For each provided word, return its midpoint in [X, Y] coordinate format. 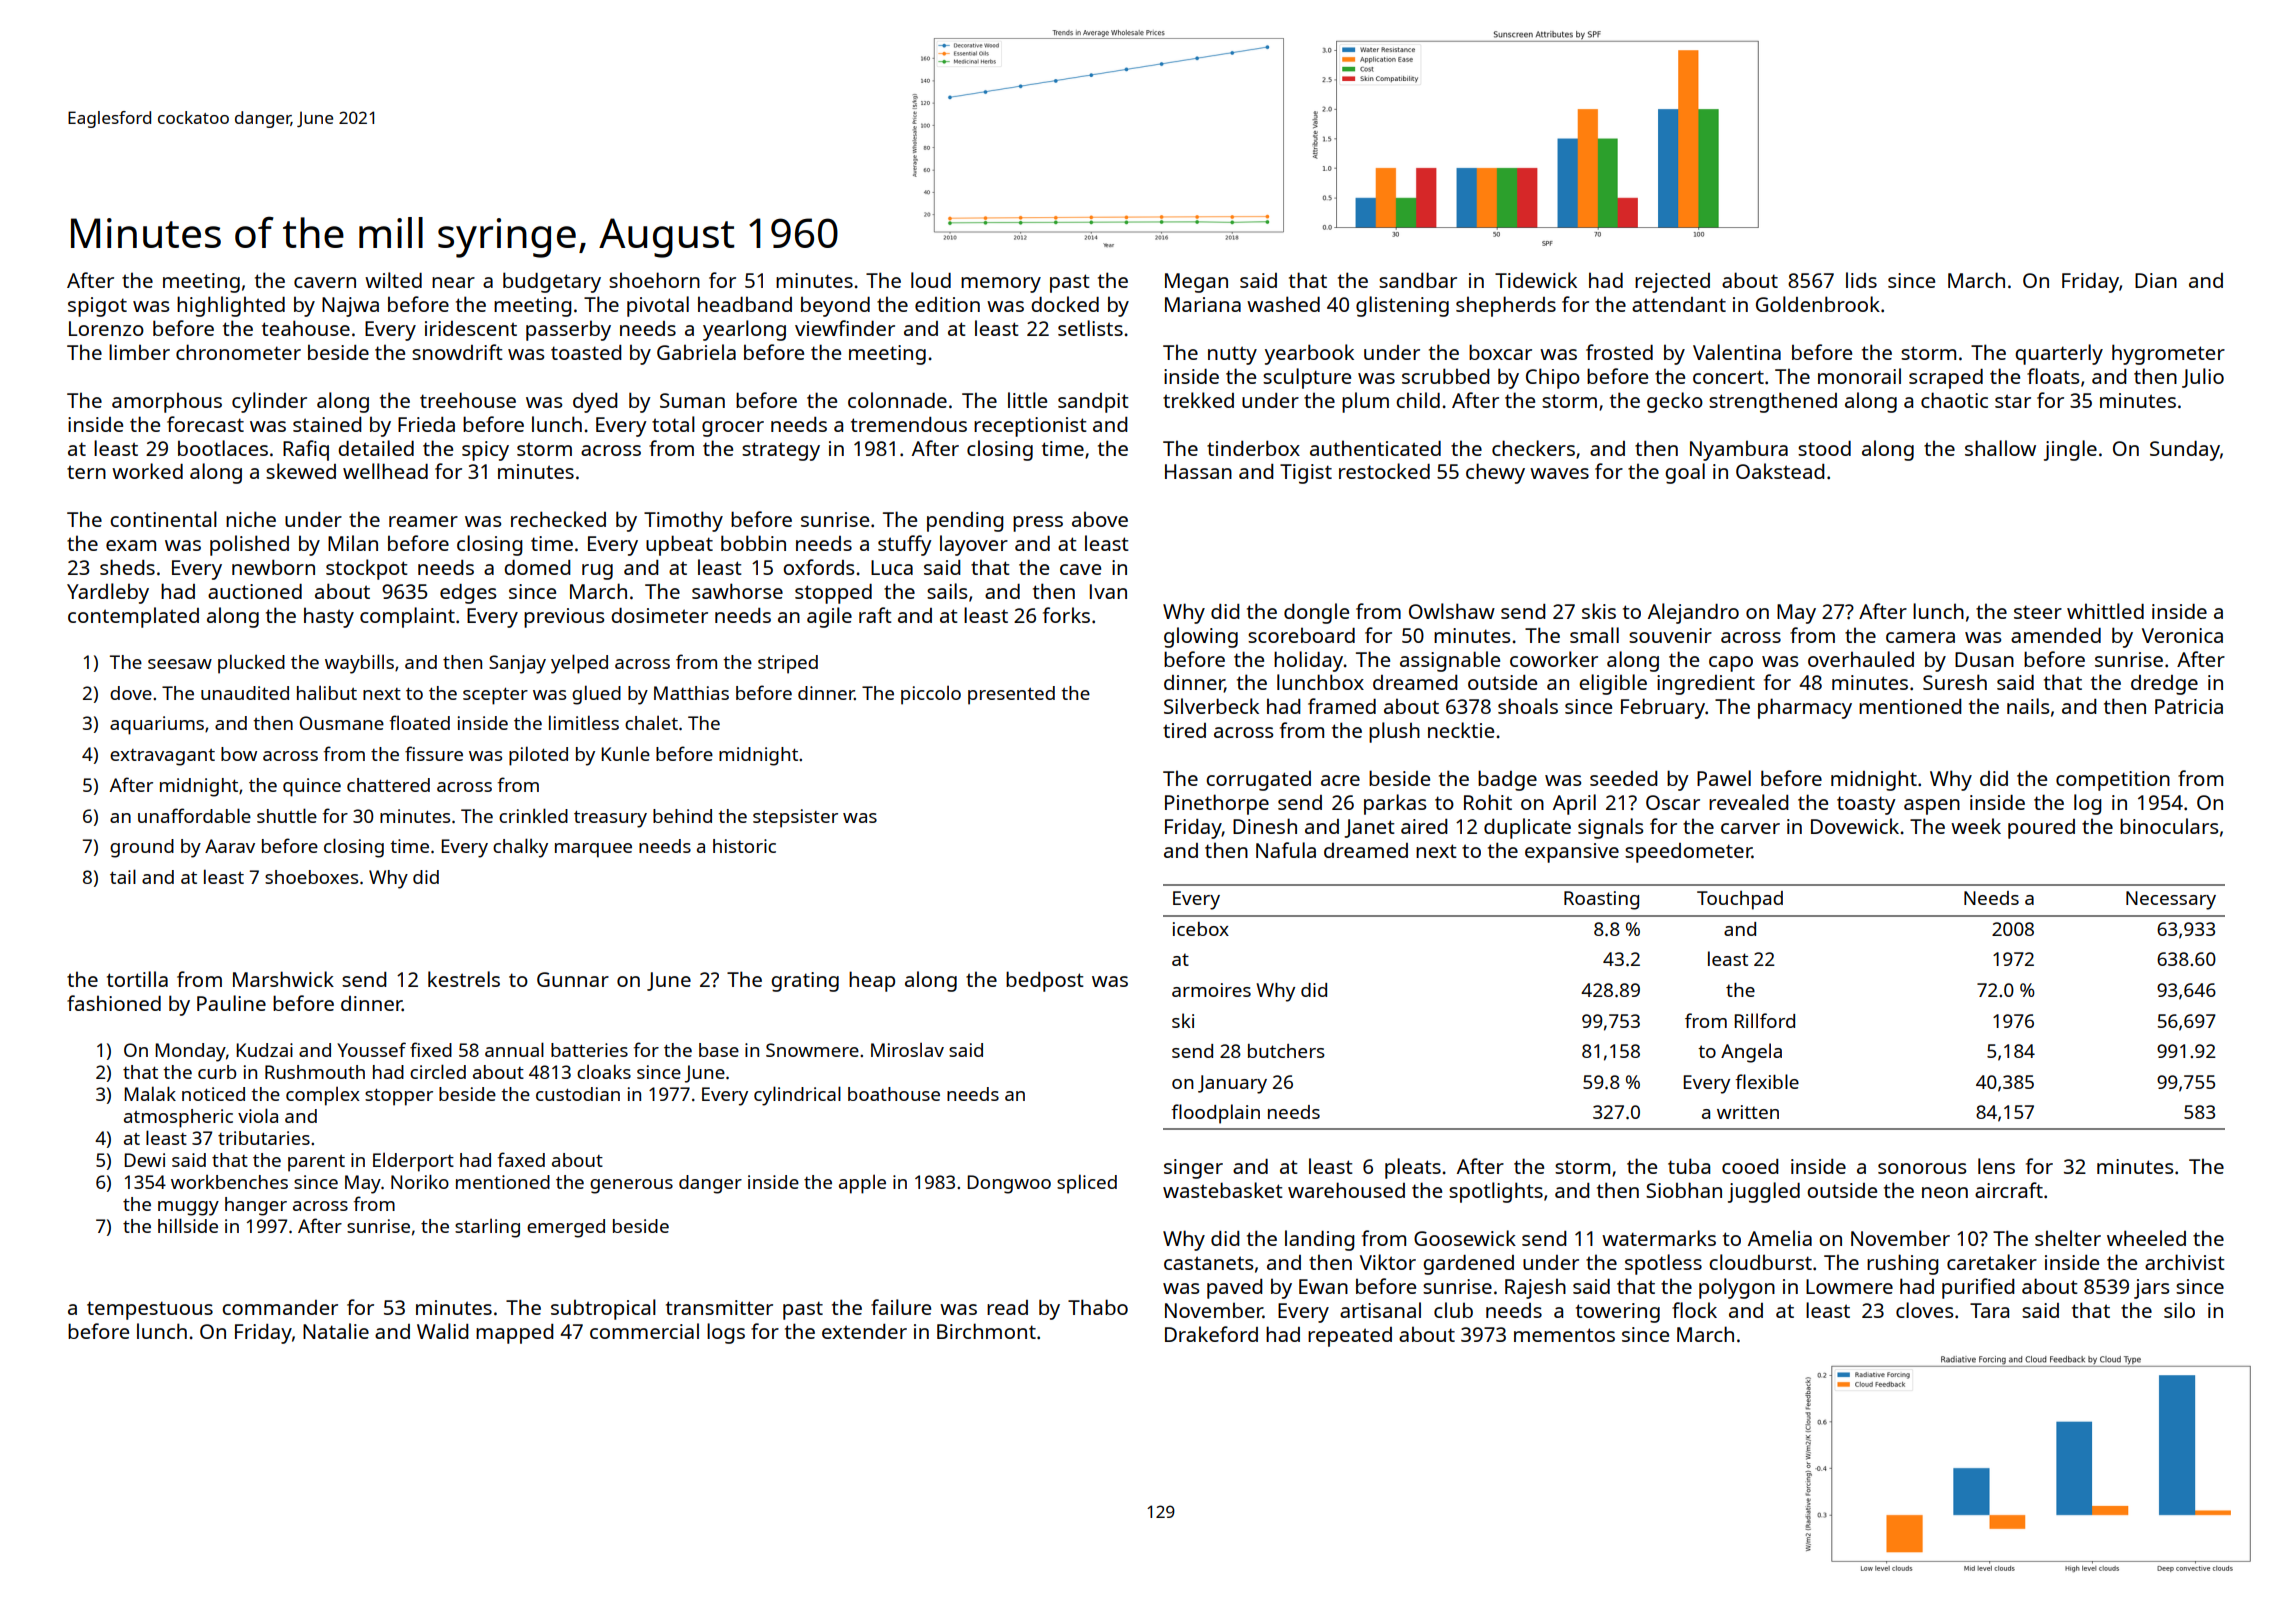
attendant [1679, 304]
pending [965, 522]
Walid [443, 1331]
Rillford [1765, 1020]
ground [142, 848]
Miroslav [907, 1050]
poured [2041, 829]
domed [537, 567]
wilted [393, 280]
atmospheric [178, 1118]
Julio [2203, 378]
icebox [1201, 929]
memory [1001, 285]
